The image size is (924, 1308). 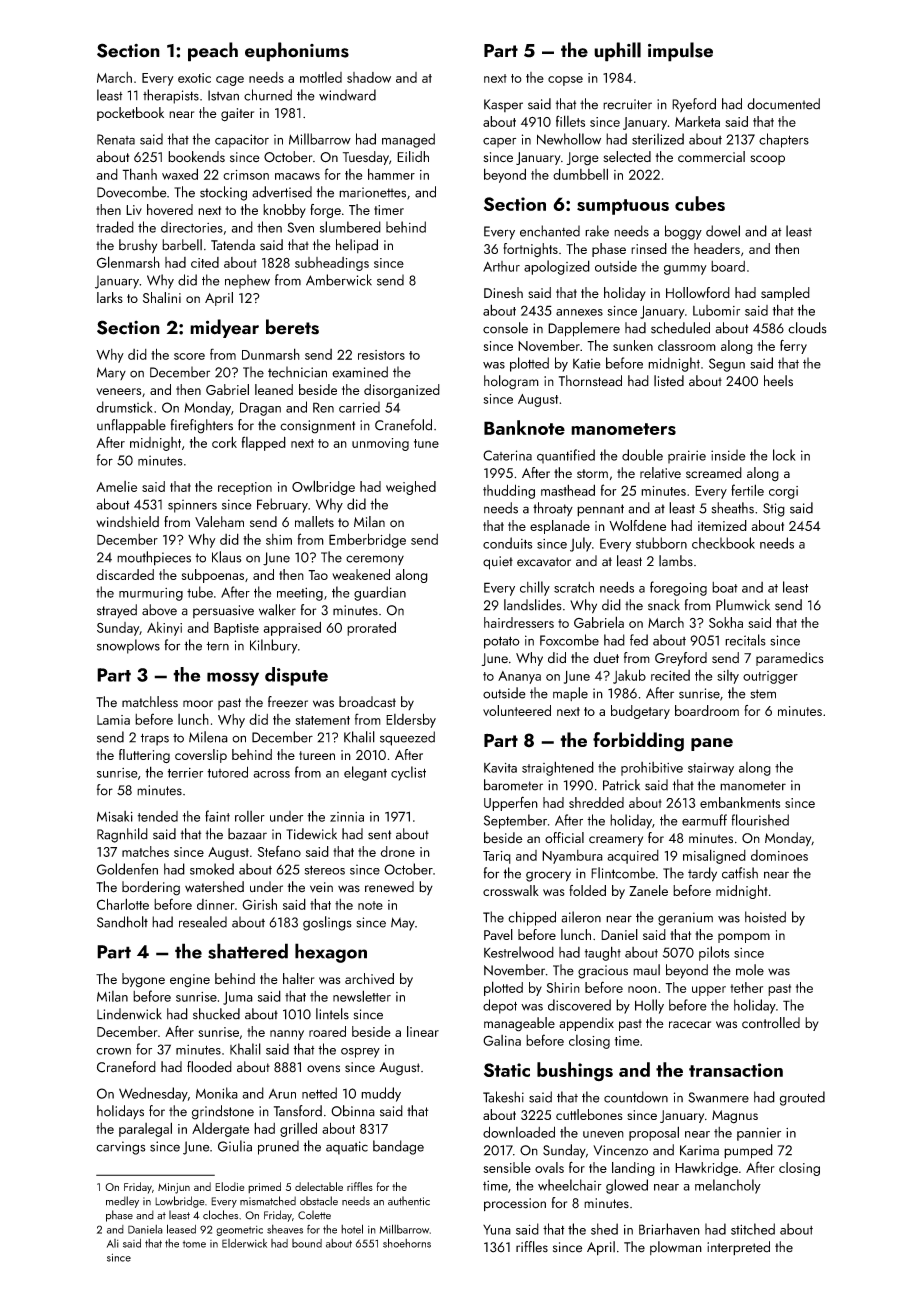 What do you see at coordinates (728, 677) in the page?
I see `silty` at bounding box center [728, 677].
